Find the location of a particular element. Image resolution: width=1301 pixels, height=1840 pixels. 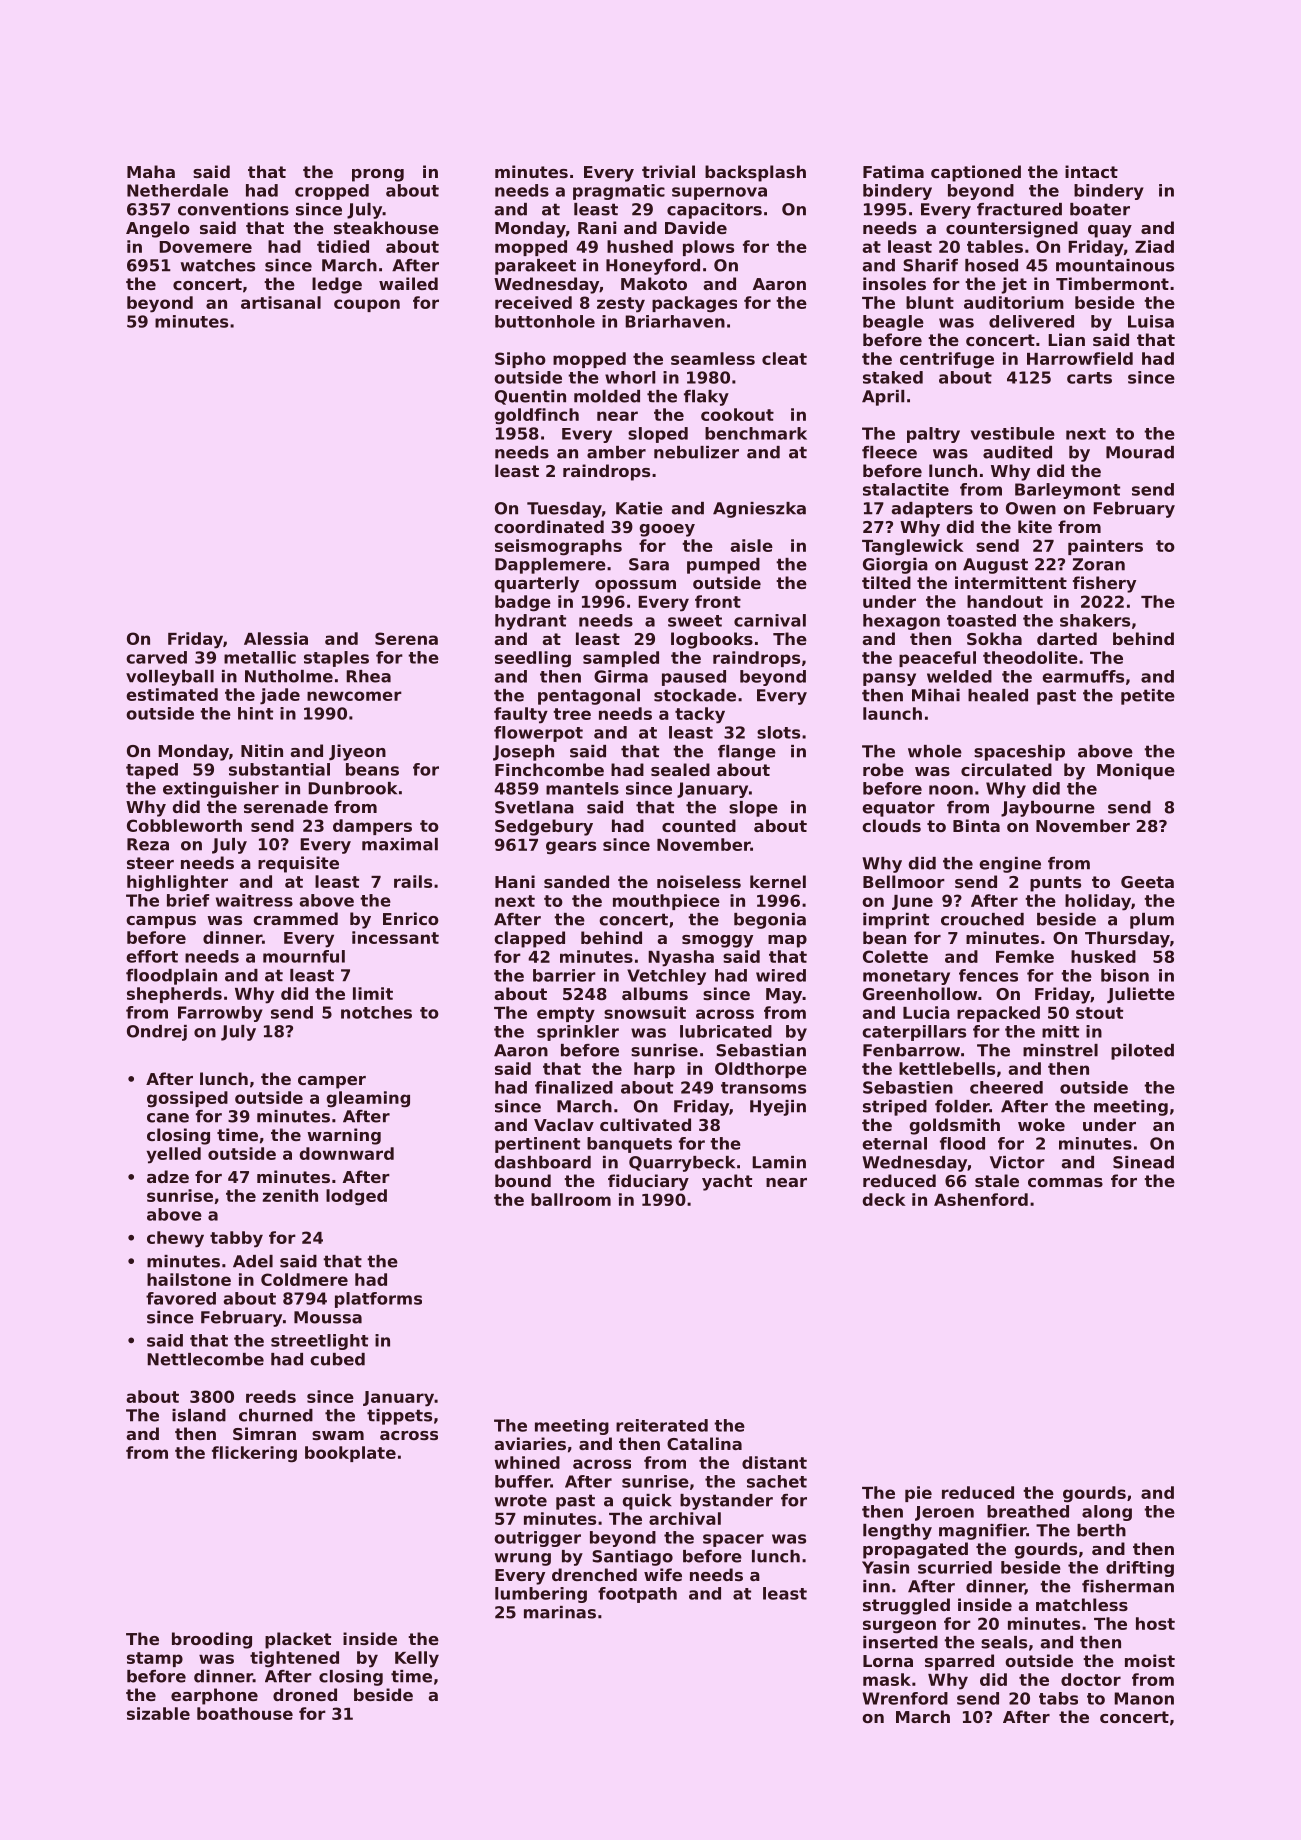

Manon is located at coordinates (1144, 1698).
